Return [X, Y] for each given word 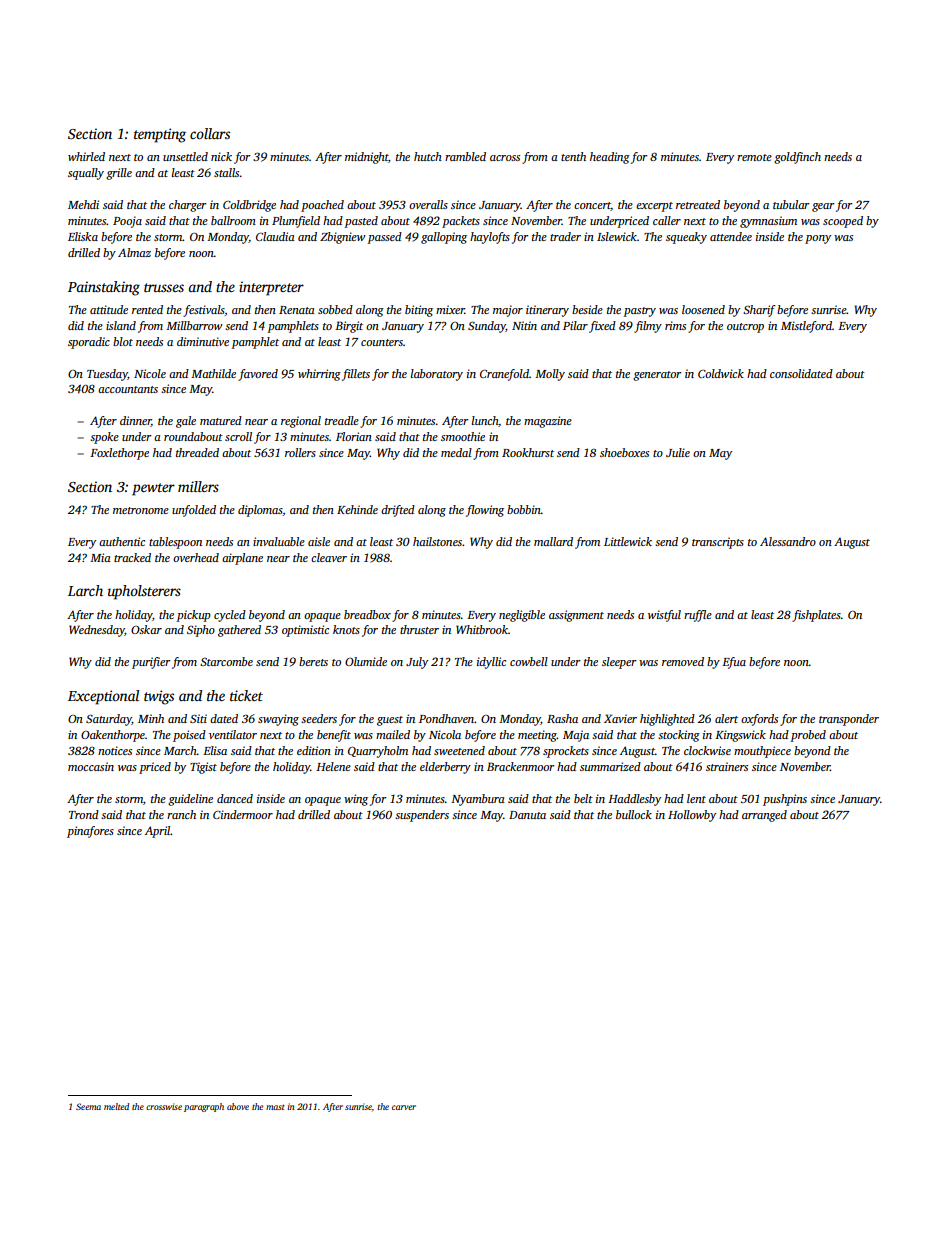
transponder [849, 720]
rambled [465, 156]
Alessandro [788, 541]
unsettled [185, 156]
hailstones [437, 541]
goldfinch [797, 158]
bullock [634, 814]
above [238, 1106]
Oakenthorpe [113, 736]
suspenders [422, 816]
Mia [100, 557]
